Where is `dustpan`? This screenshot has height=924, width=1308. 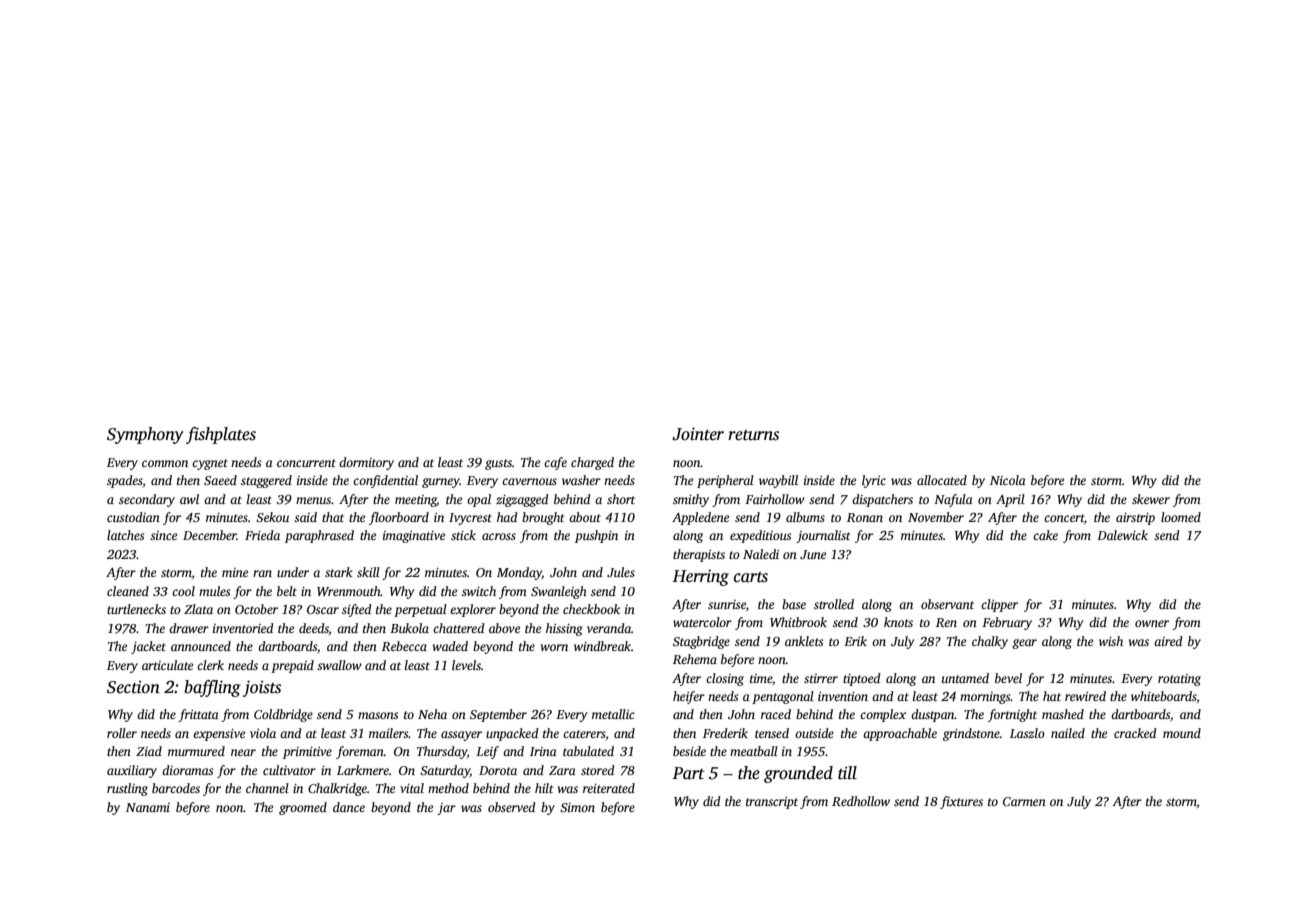 dustpan is located at coordinates (933, 715).
